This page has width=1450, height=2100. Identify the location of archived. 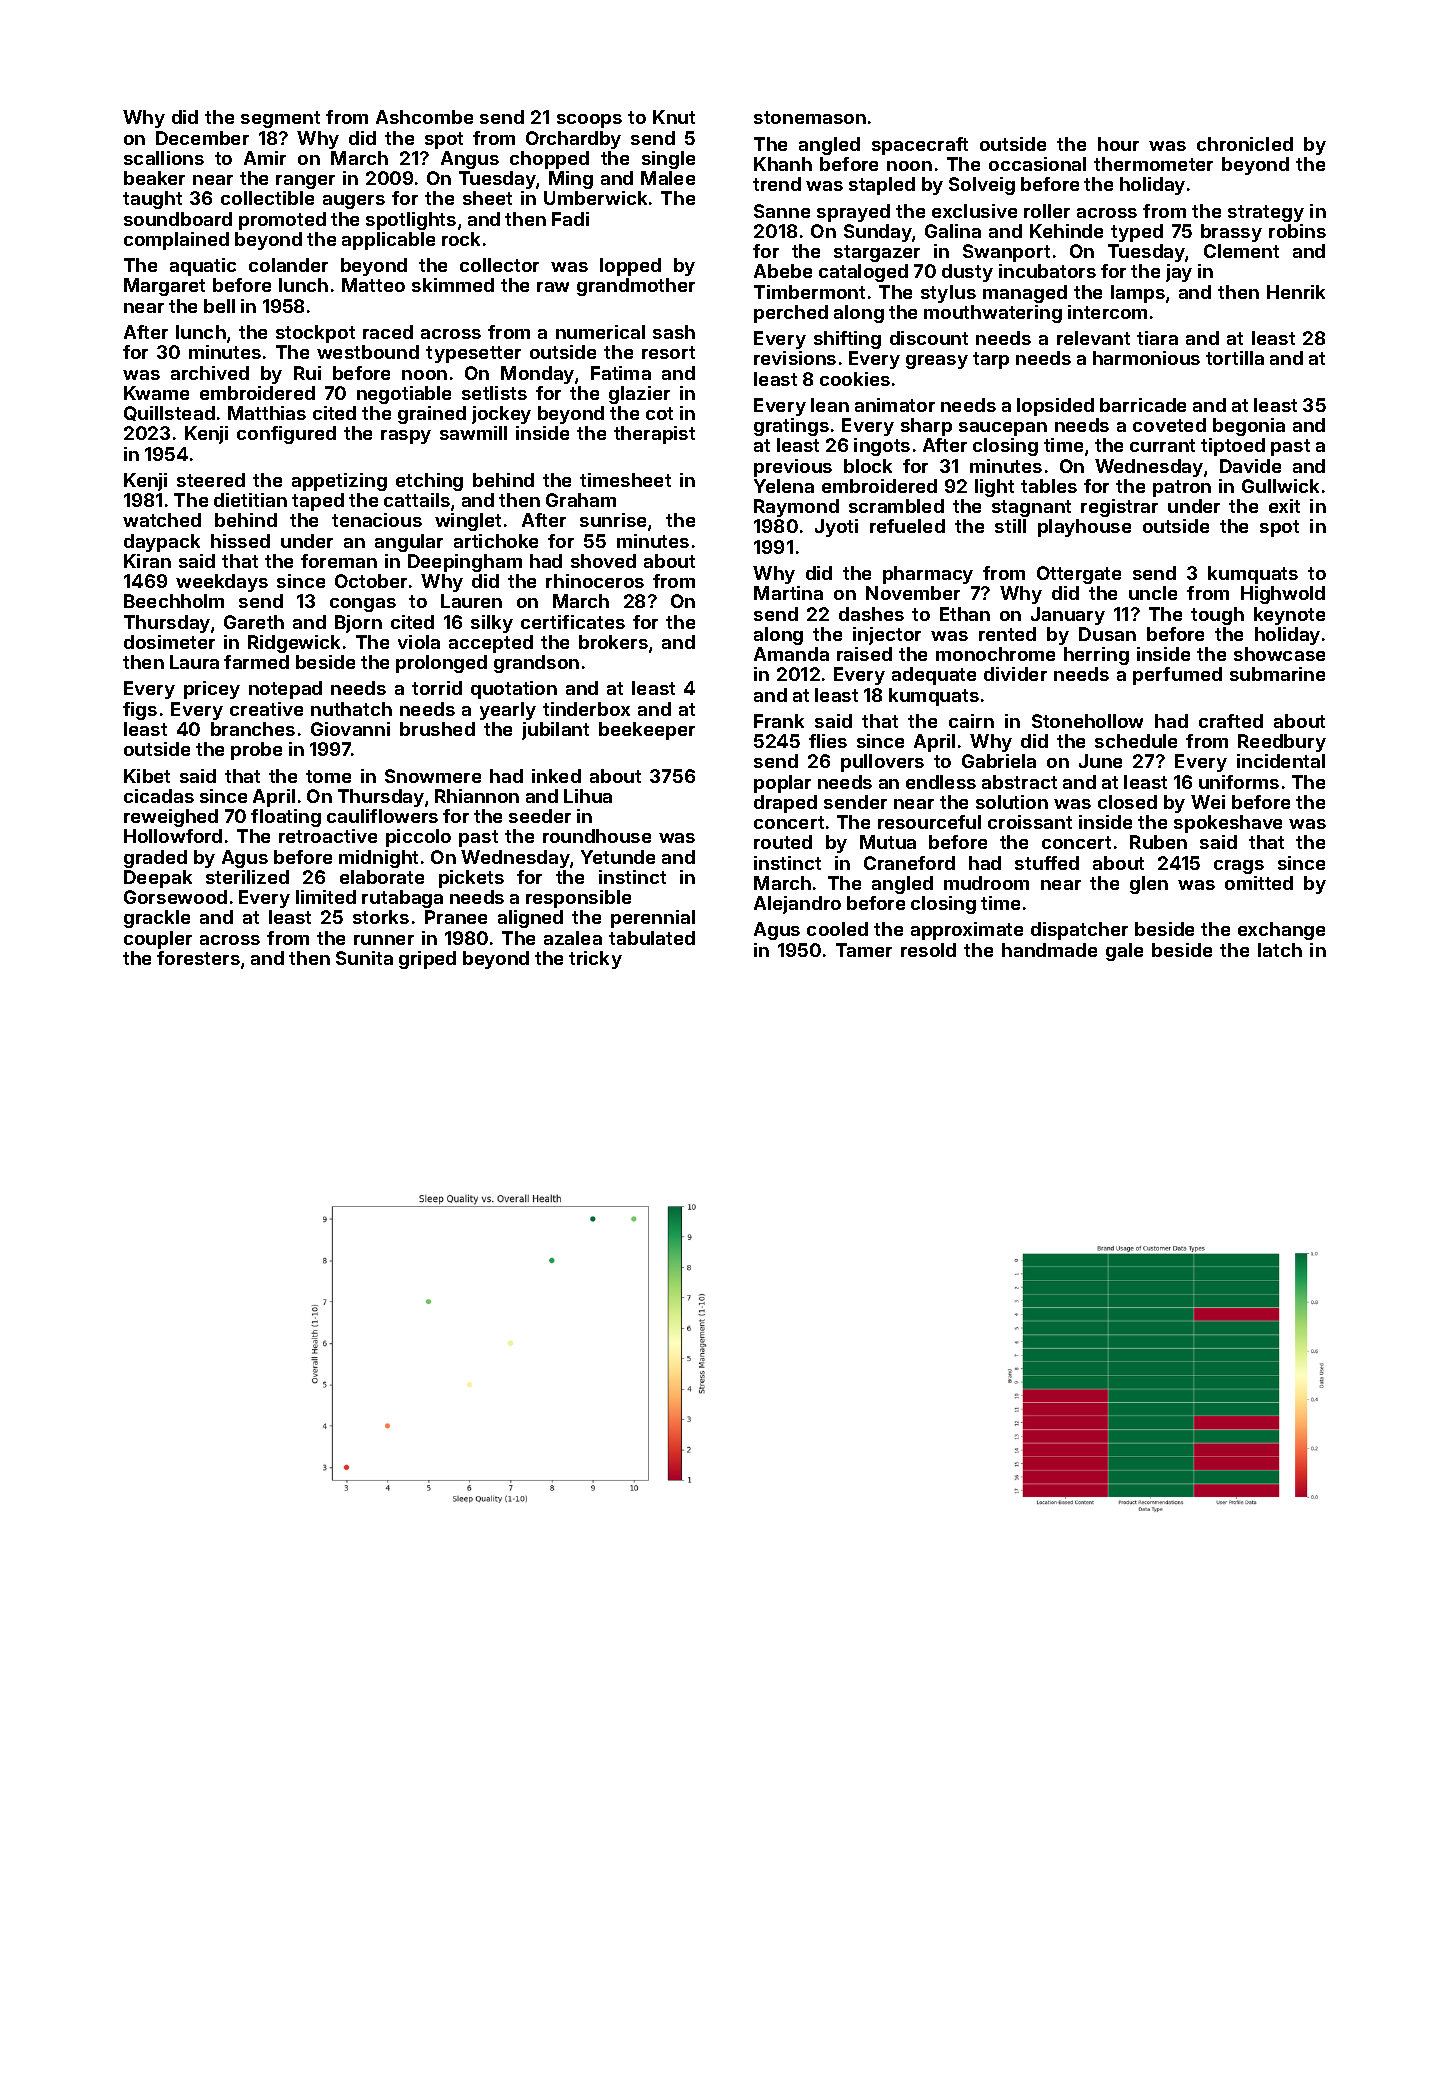
(210, 373).
